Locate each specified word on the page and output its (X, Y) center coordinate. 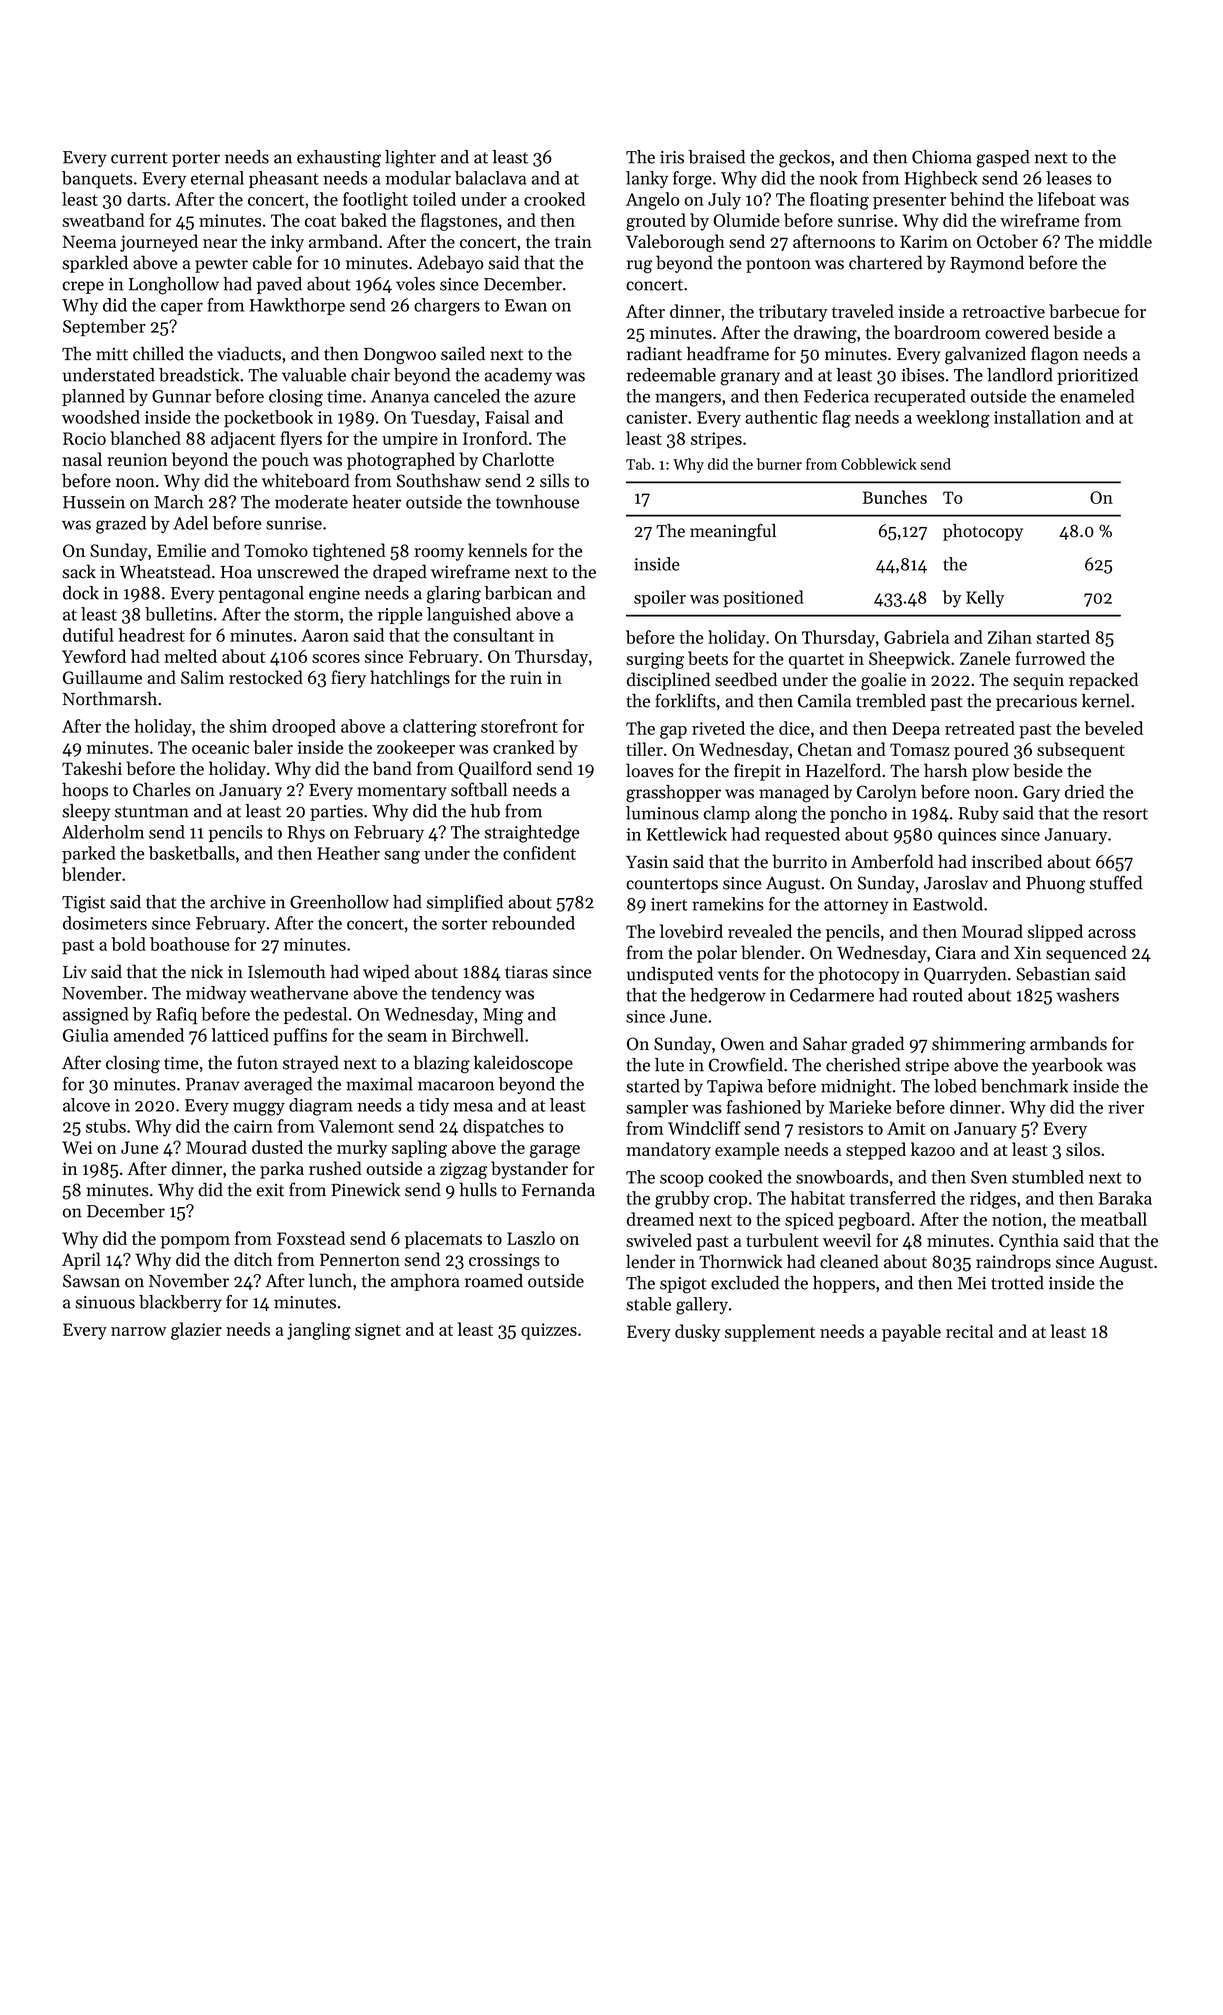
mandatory (668, 1151)
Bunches (895, 497)
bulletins (178, 614)
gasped (1003, 159)
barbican (518, 593)
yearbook (1067, 1066)
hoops (85, 791)
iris (672, 157)
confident (539, 853)
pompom (195, 1242)
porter (196, 159)
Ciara (956, 953)
